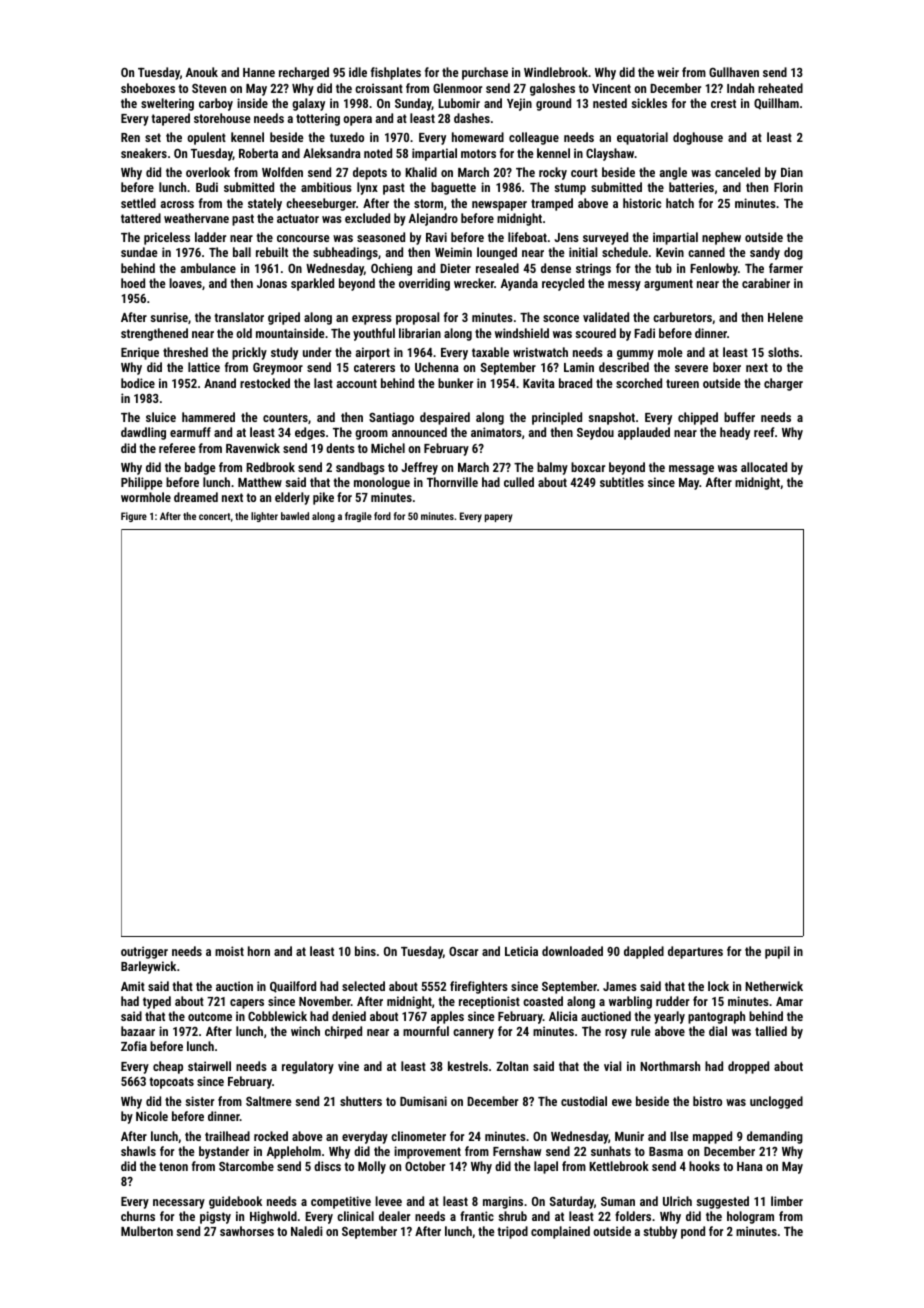  I want to click on message, so click(691, 470).
